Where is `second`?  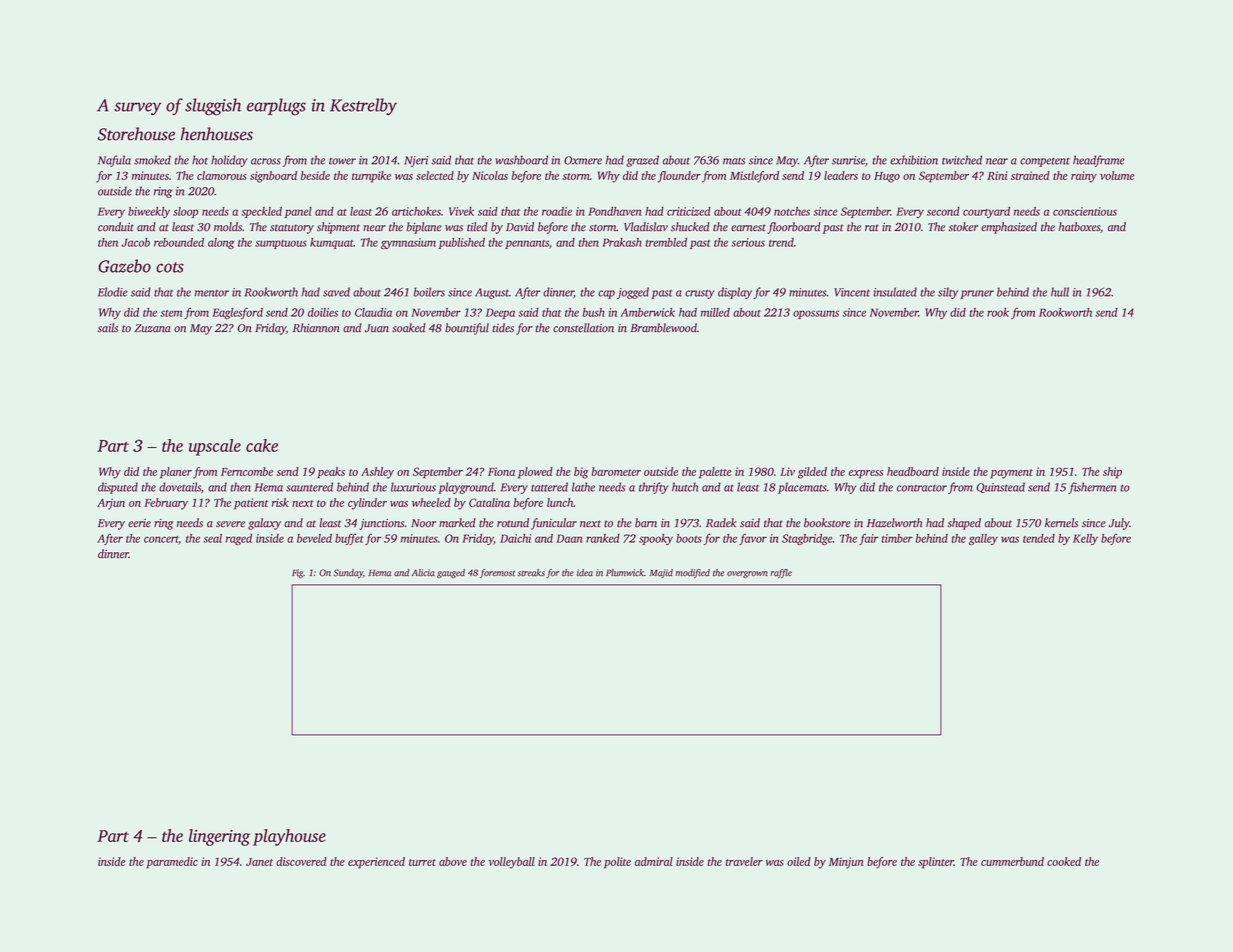
second is located at coordinates (943, 211).
